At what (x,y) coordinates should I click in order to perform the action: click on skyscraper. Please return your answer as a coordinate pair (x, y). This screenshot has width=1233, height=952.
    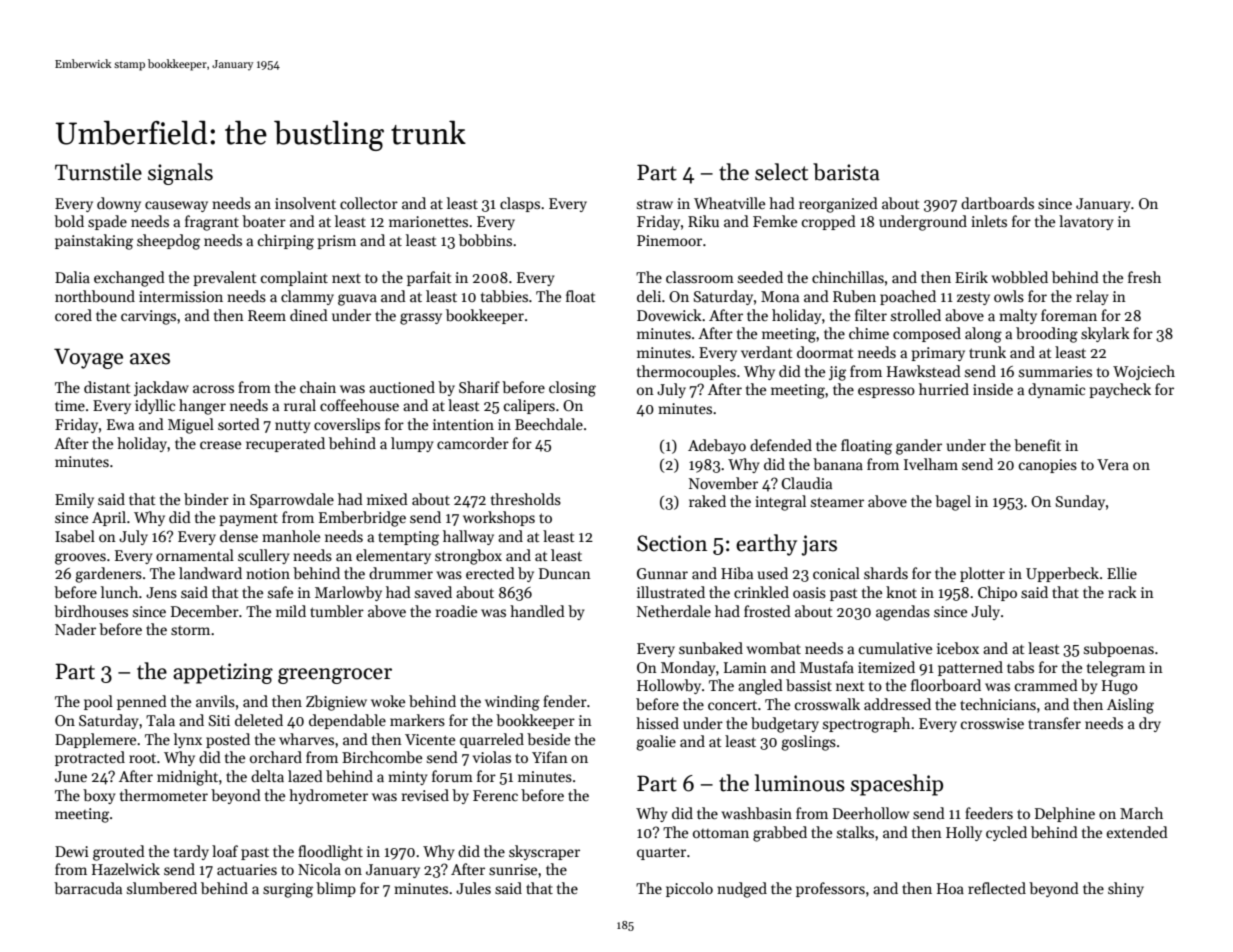
    Looking at the image, I should click on (544, 852).
